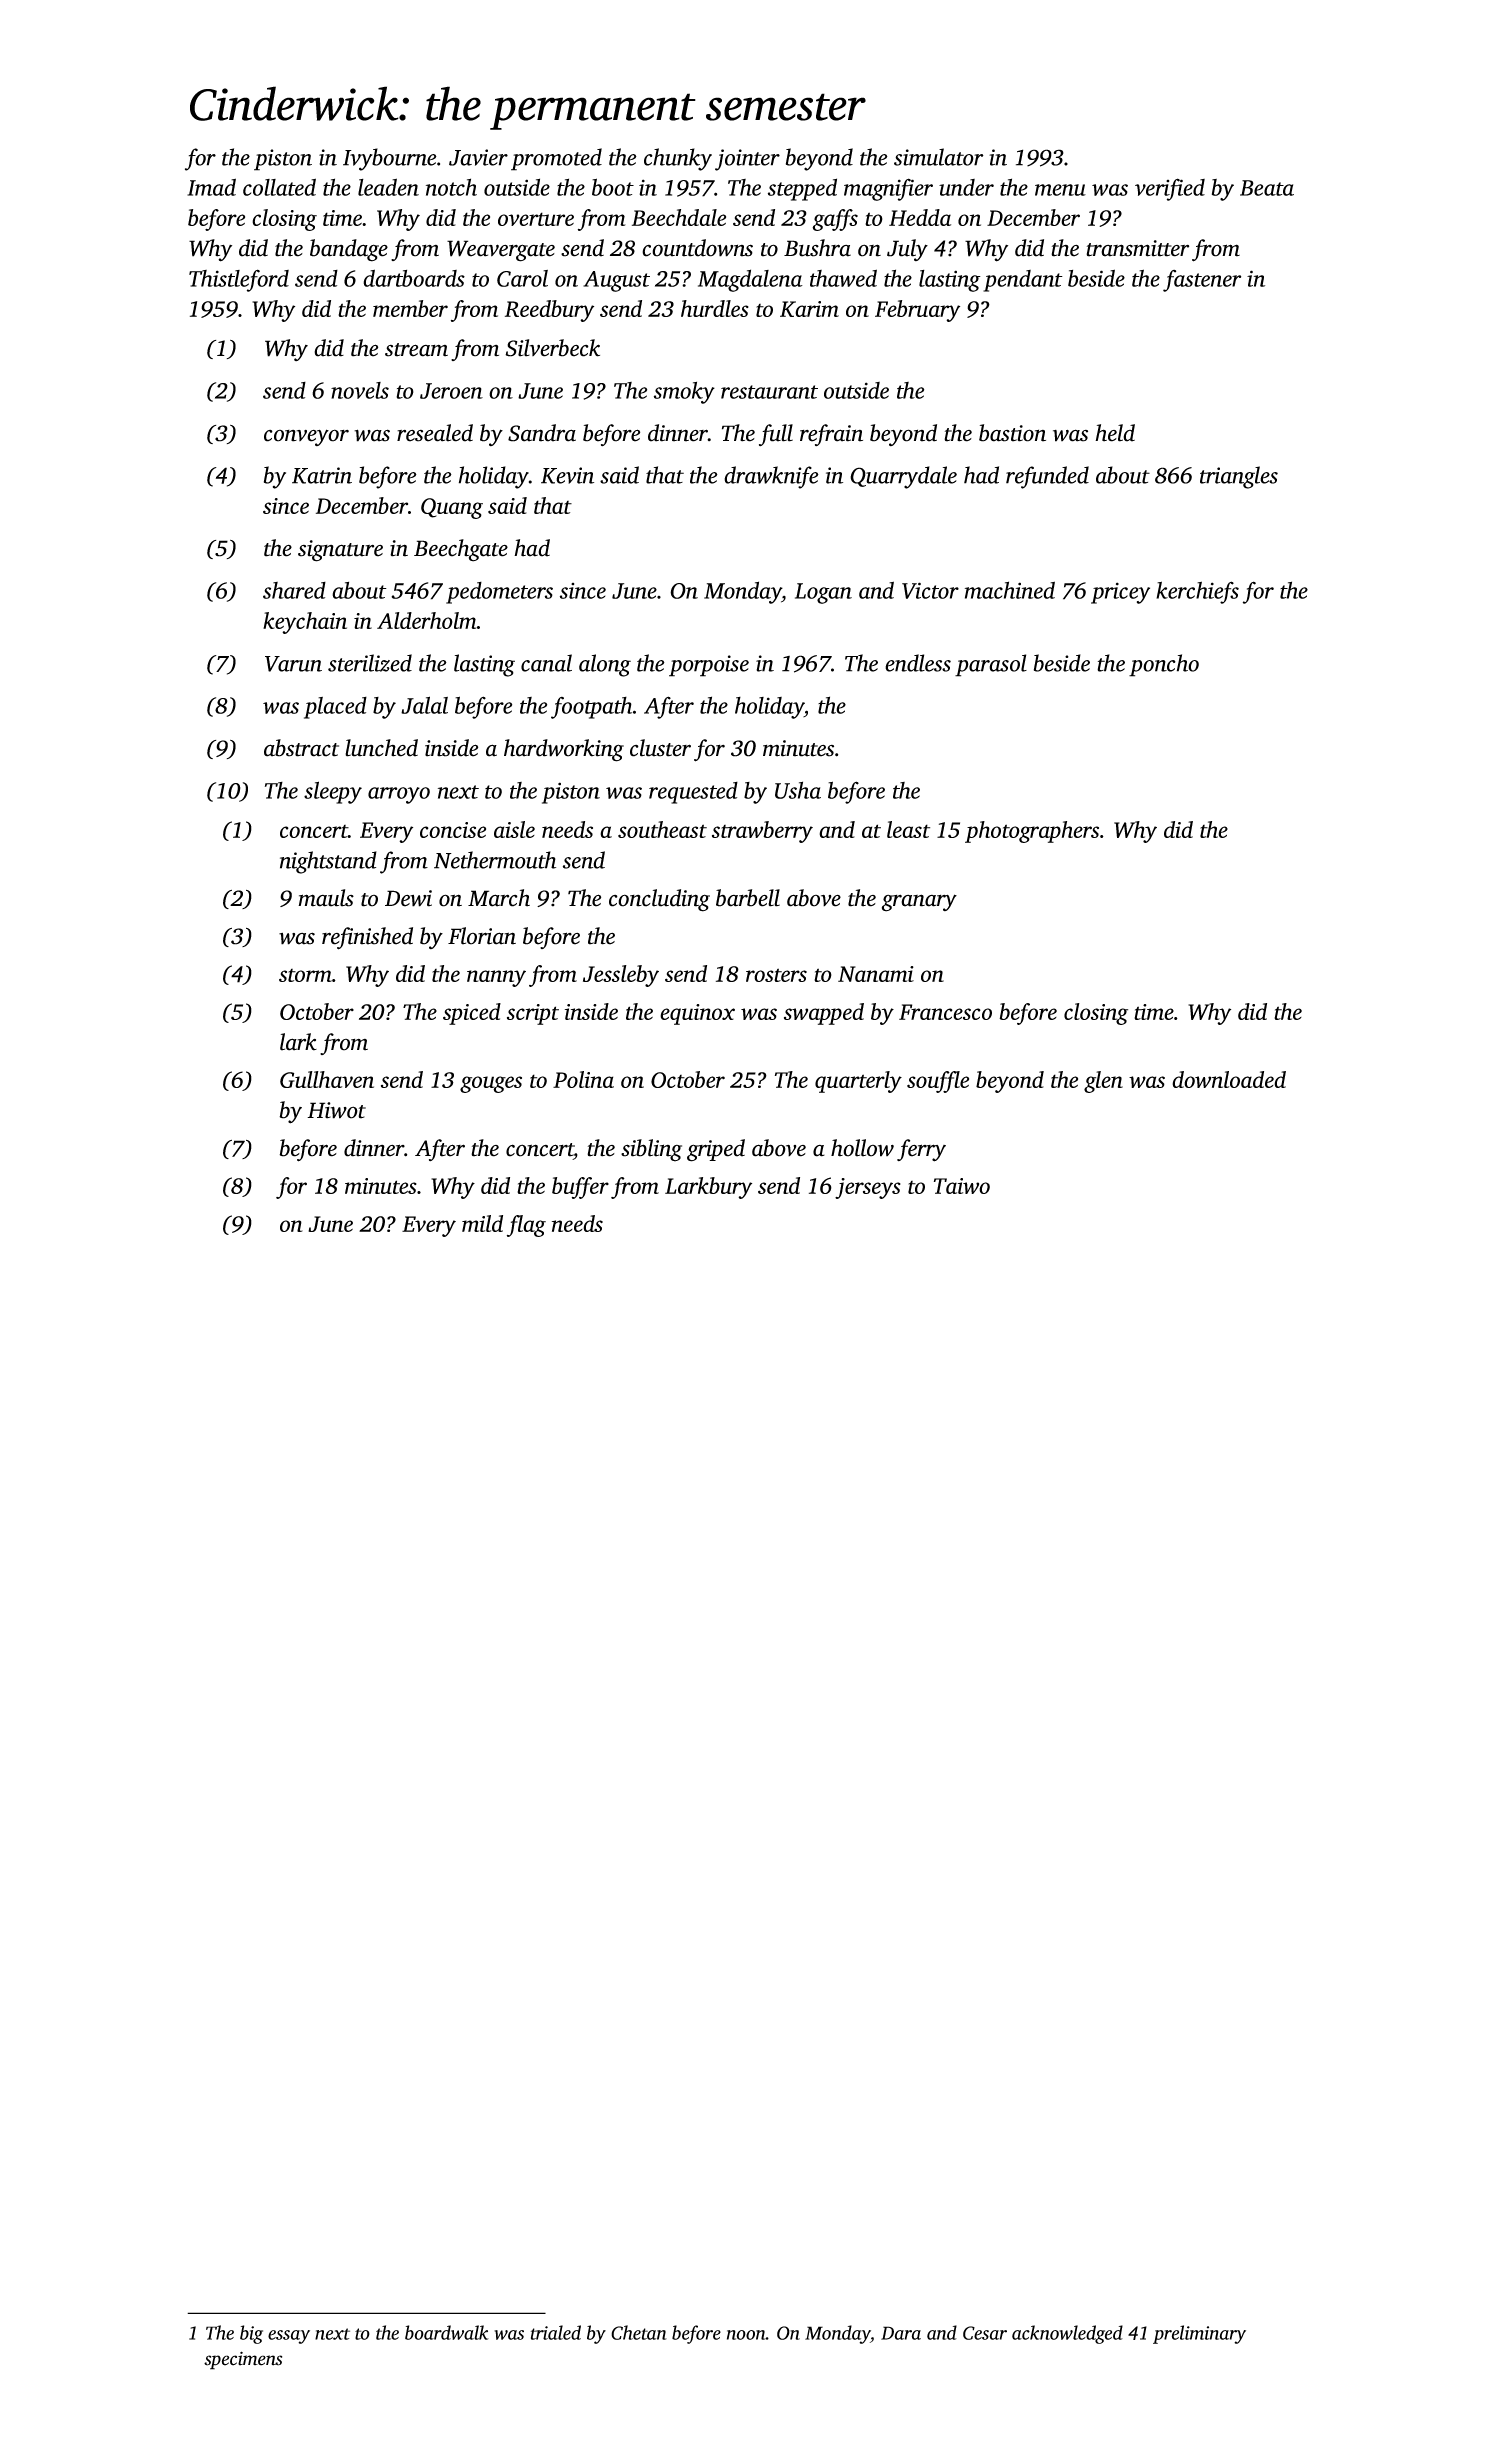 The width and height of the image is (1496, 2464). I want to click on Dara, so click(901, 2333).
